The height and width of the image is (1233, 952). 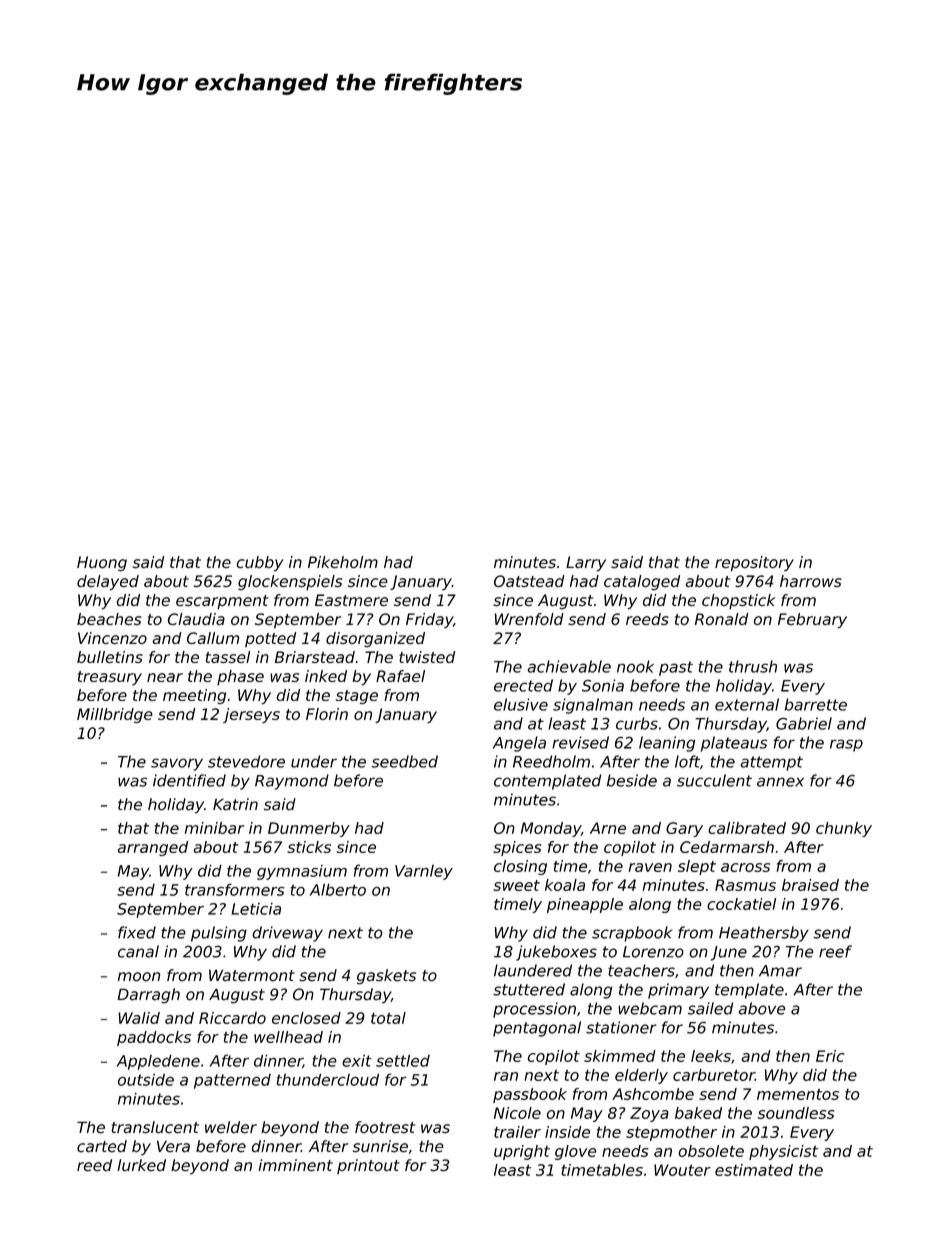 I want to click on lurked, so click(x=141, y=1165).
